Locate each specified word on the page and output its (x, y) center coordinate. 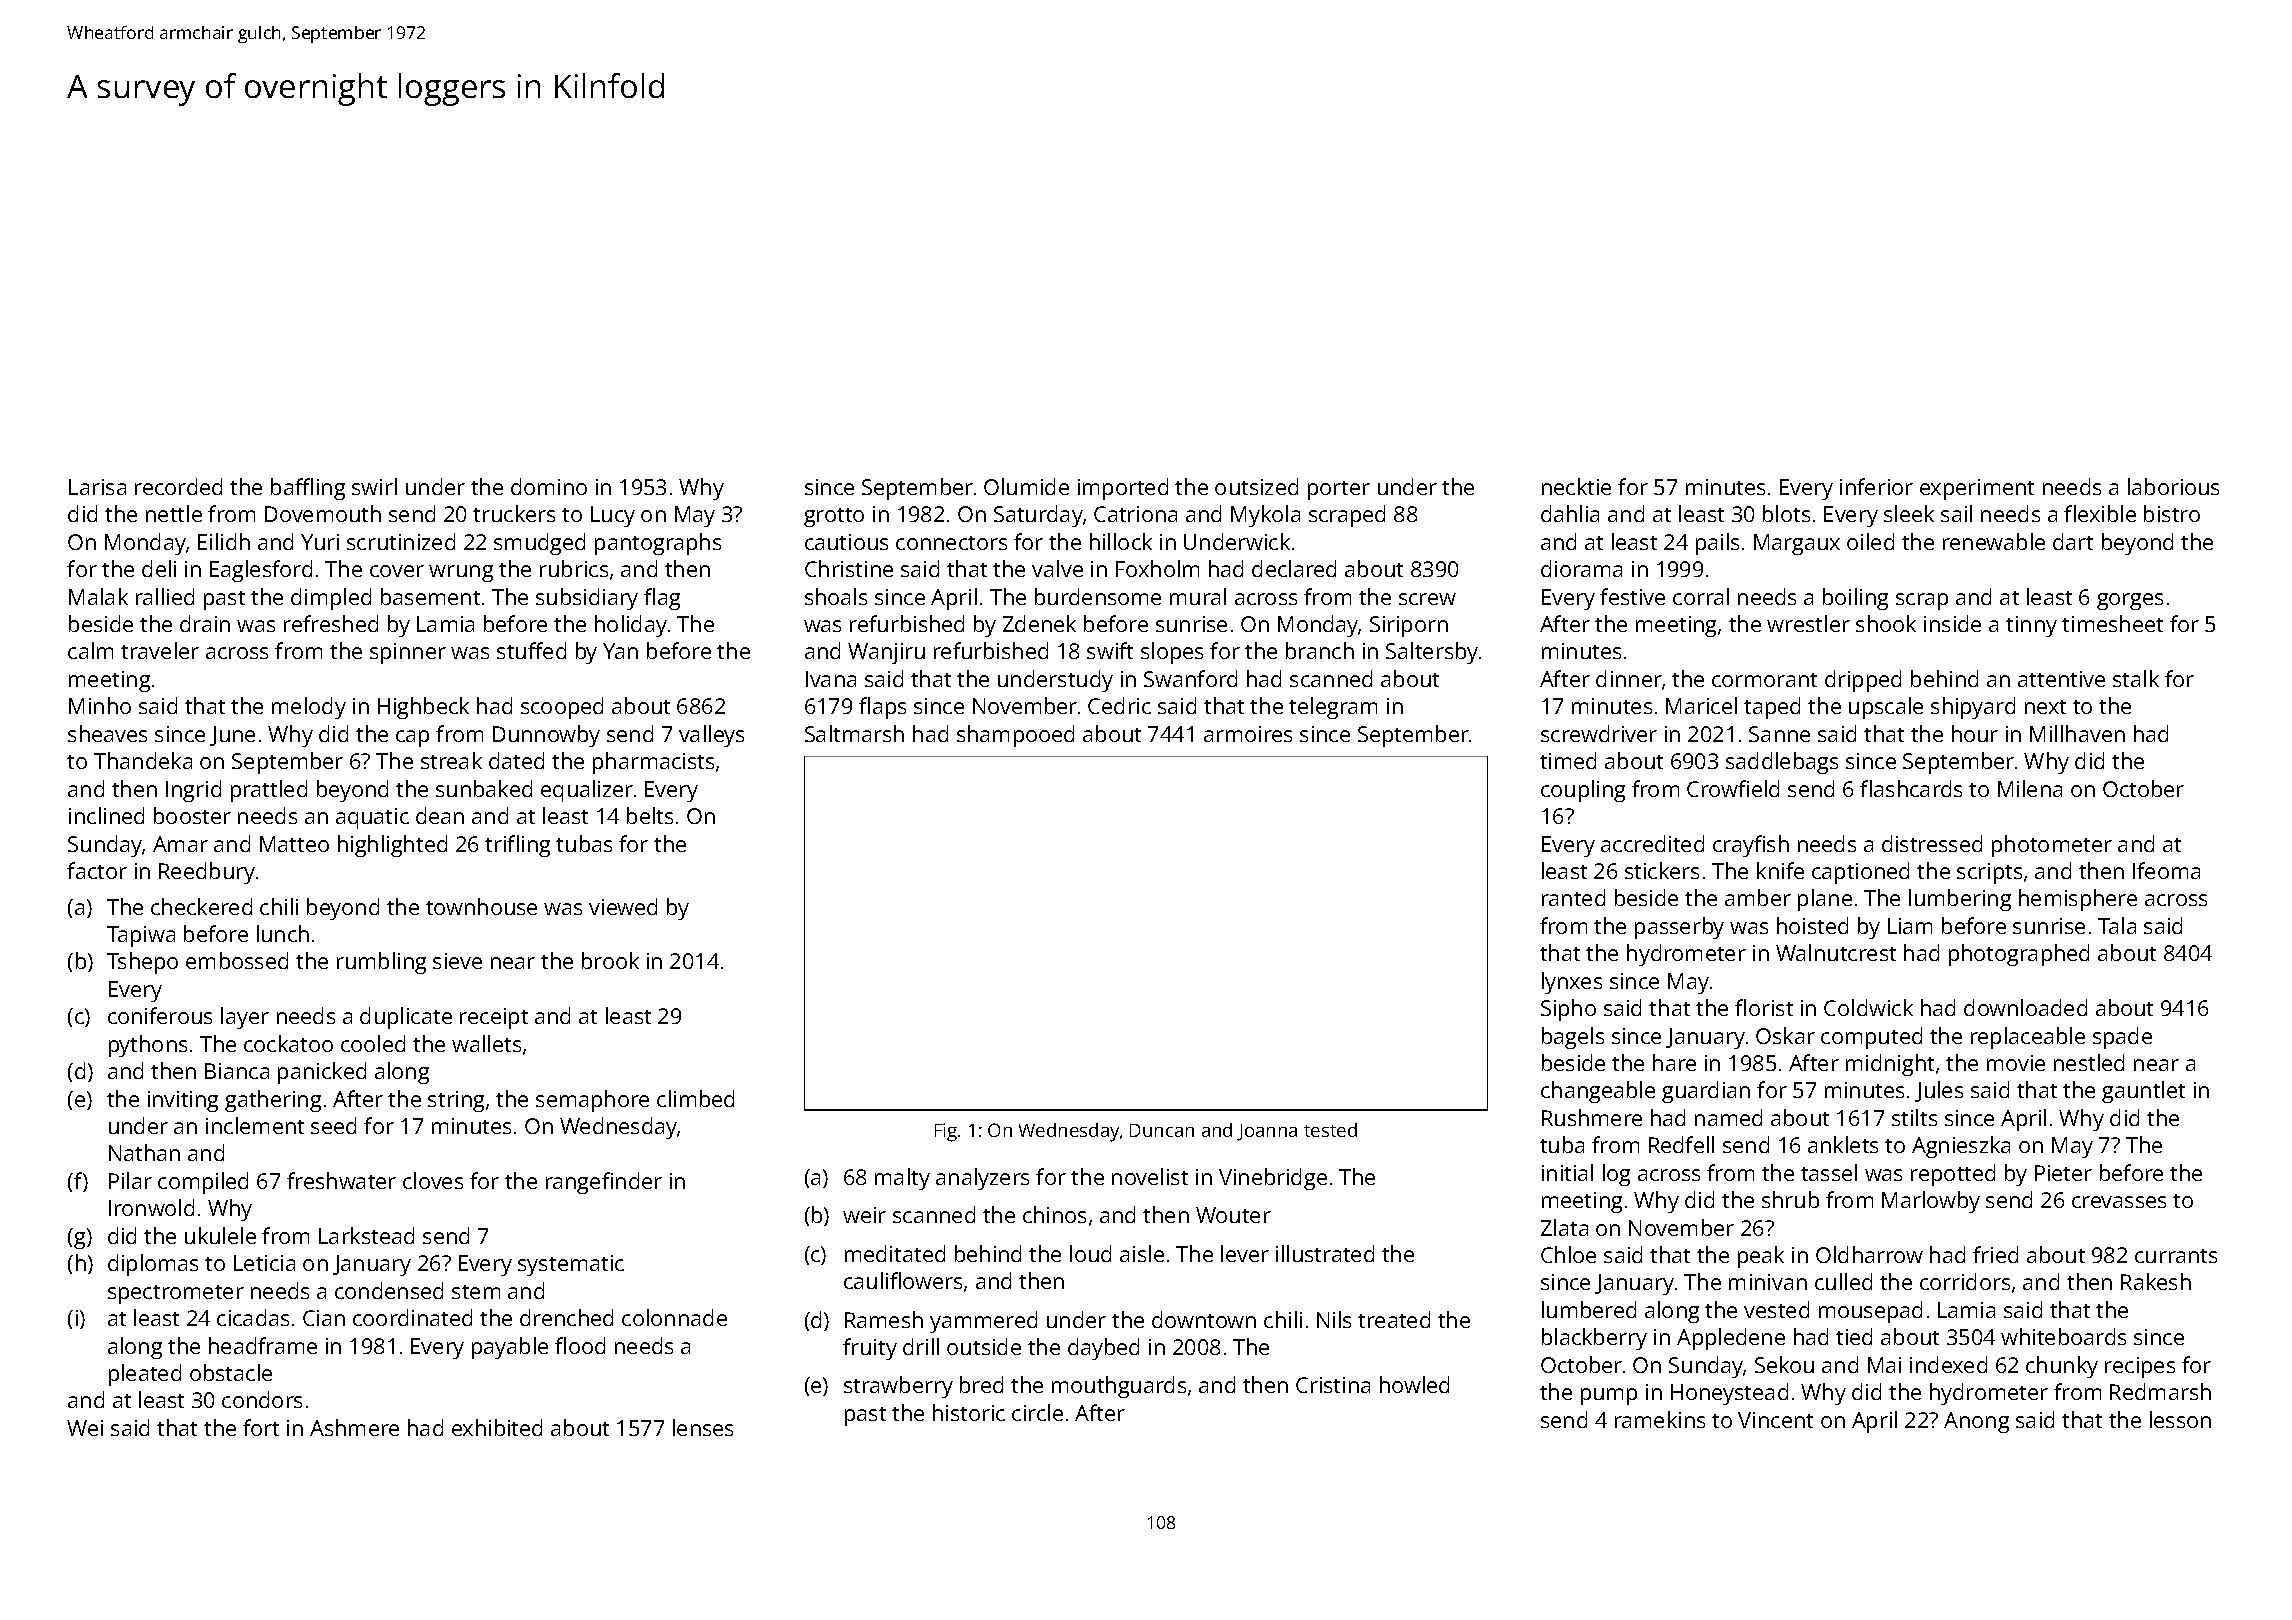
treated (1394, 1319)
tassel (1829, 1172)
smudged (539, 544)
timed (1568, 760)
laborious (2173, 486)
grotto (834, 517)
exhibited (497, 1427)
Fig (946, 1132)
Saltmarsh (854, 733)
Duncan (1162, 1130)
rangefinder (604, 1183)
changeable (1598, 1092)
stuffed (531, 650)
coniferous (160, 1015)
